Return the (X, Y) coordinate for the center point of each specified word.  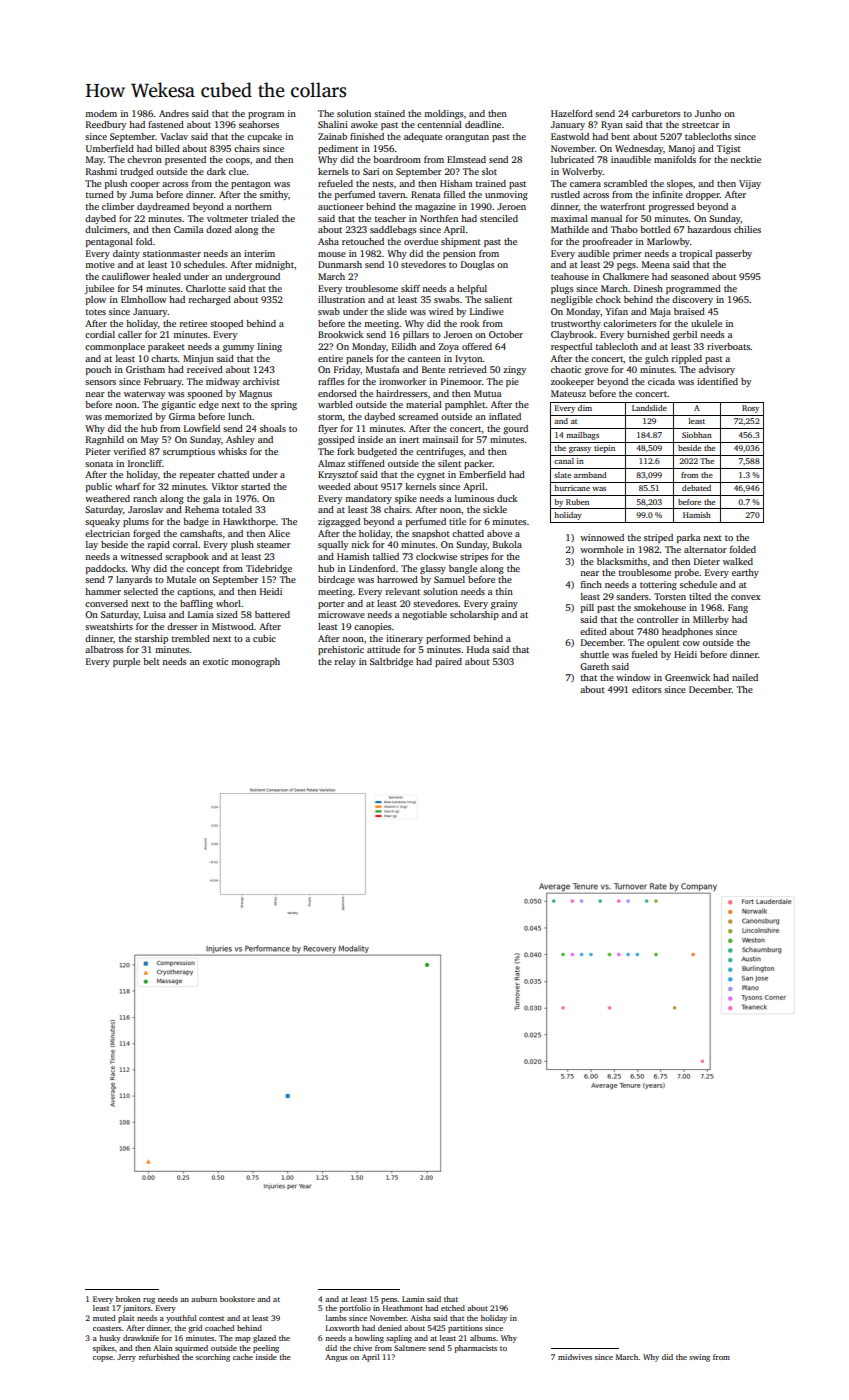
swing (699, 1358)
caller (130, 334)
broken (128, 1299)
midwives (575, 1357)
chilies (747, 229)
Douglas (477, 265)
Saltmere (410, 1348)
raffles (331, 381)
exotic (215, 661)
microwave (341, 614)
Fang (738, 608)
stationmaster (172, 253)
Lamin (413, 1299)
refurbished (159, 1357)
